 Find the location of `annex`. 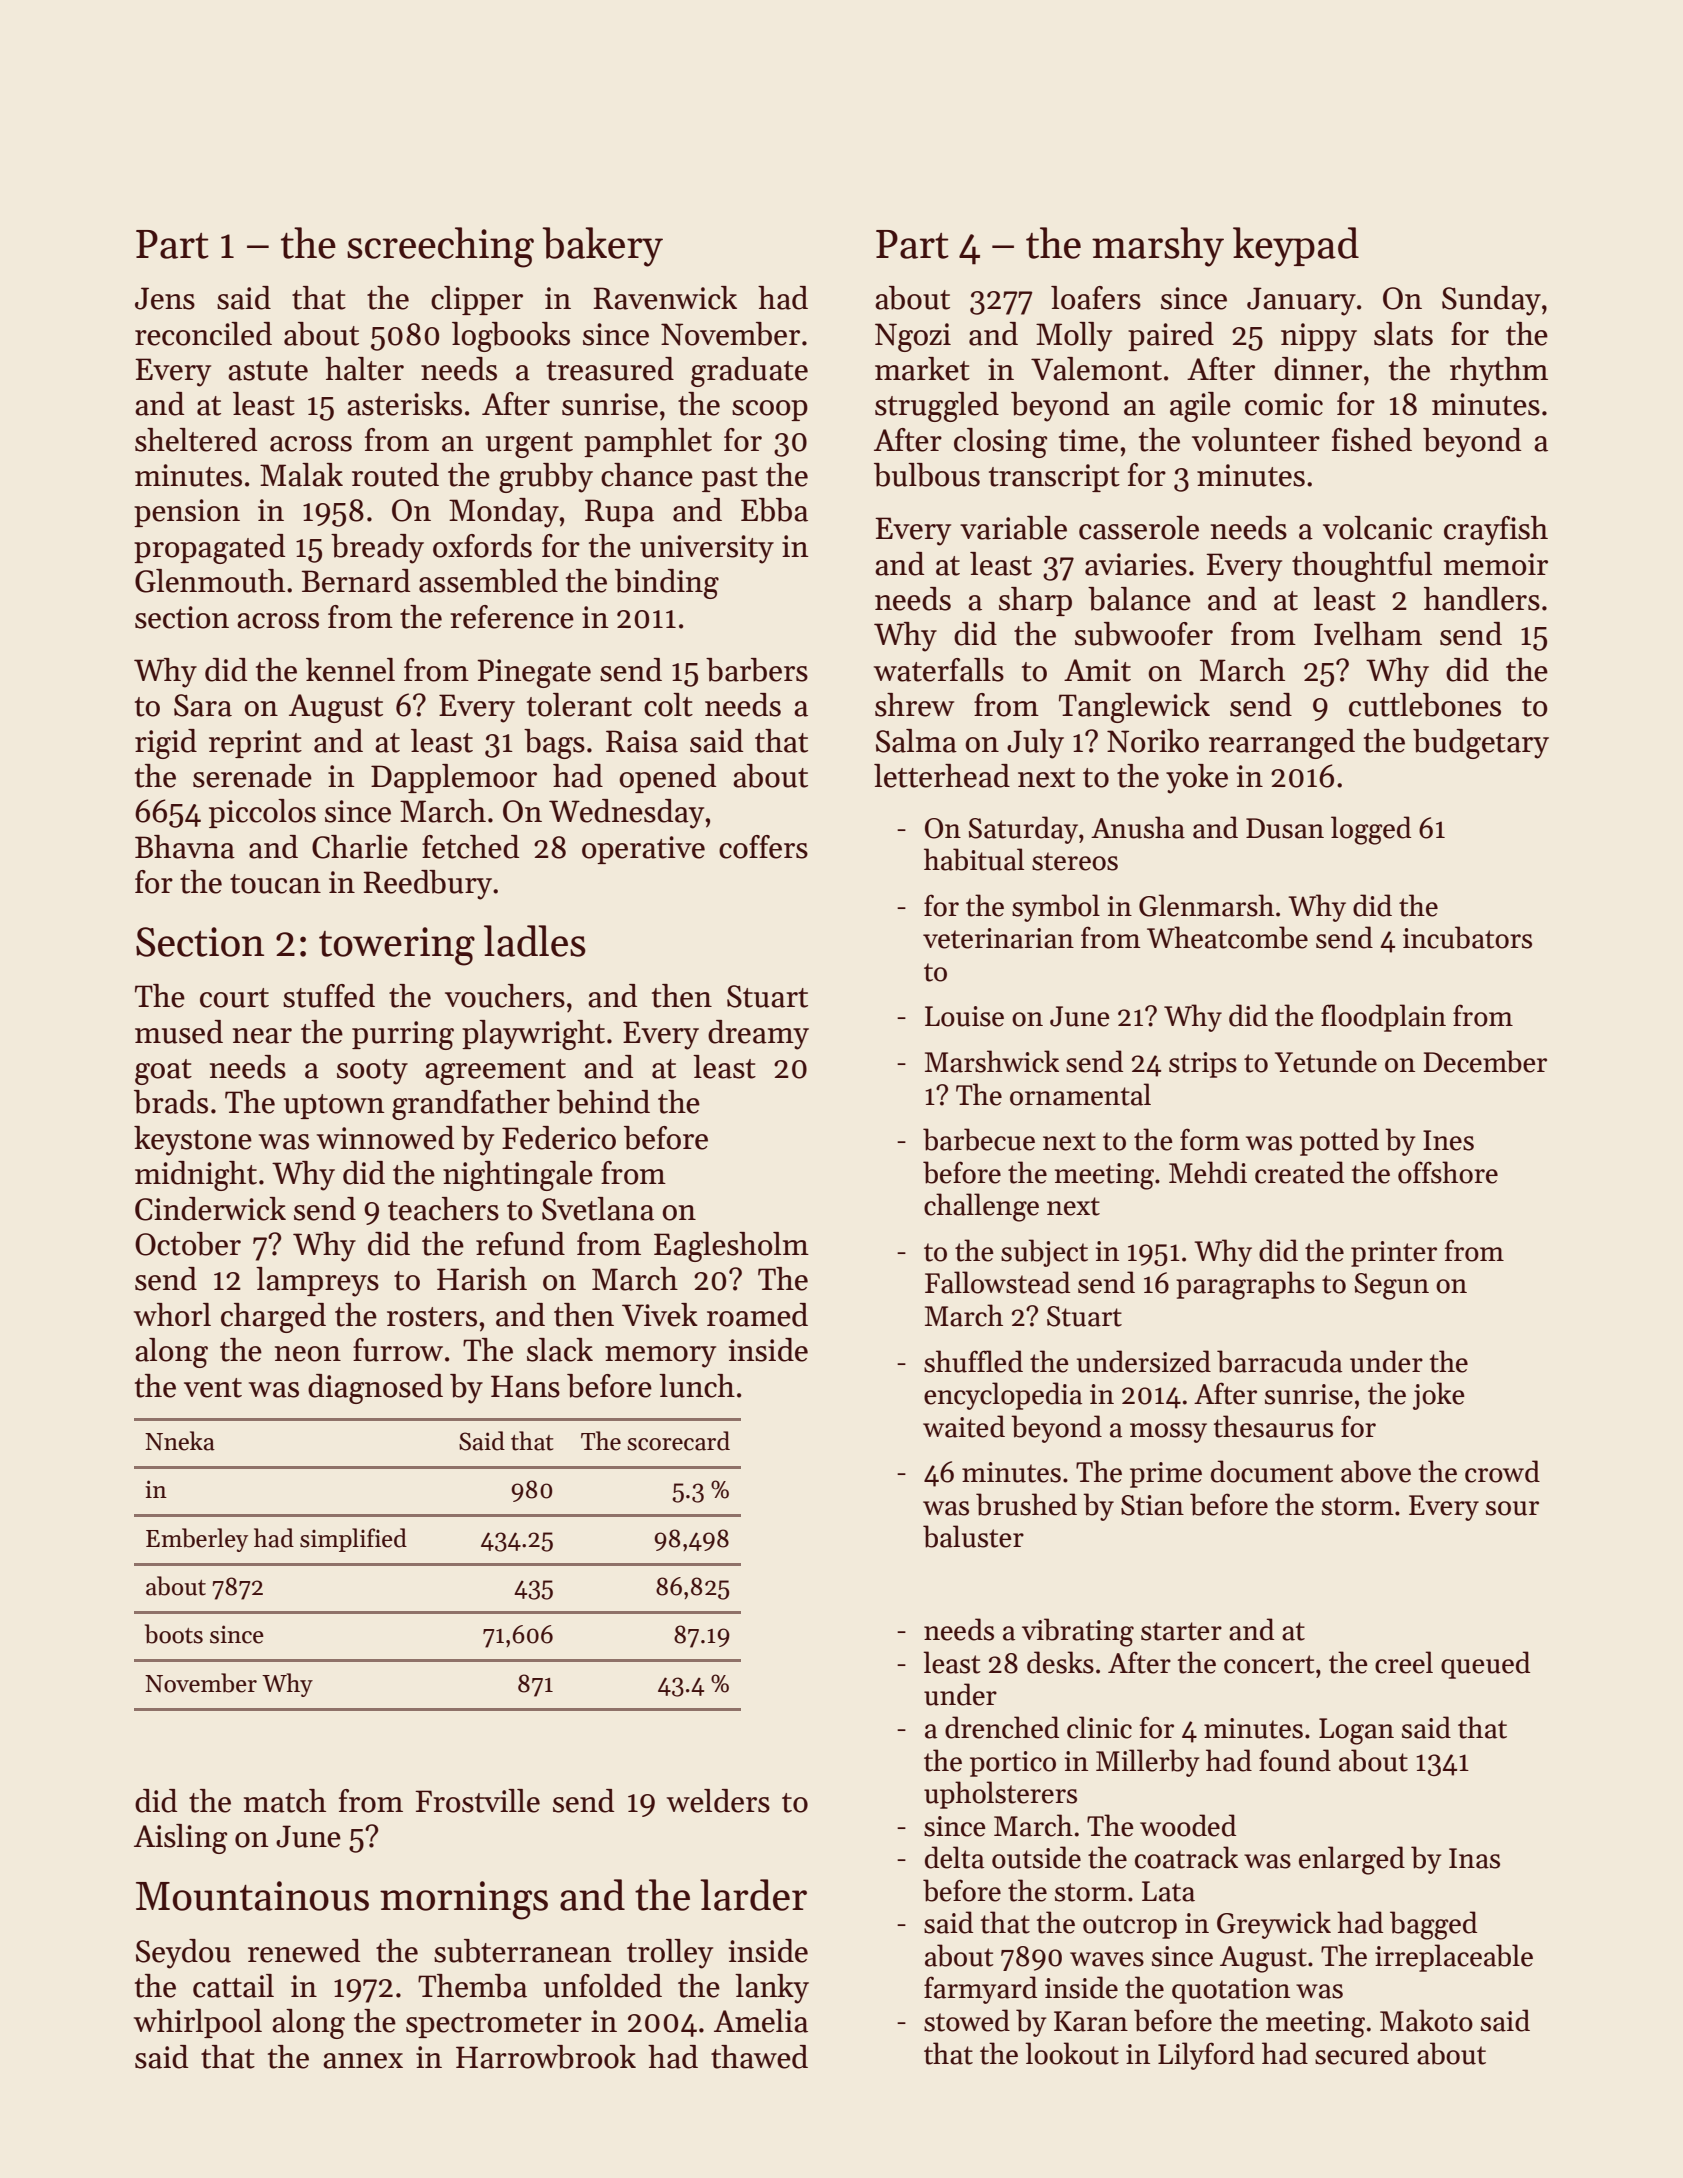

annex is located at coordinates (363, 2061).
